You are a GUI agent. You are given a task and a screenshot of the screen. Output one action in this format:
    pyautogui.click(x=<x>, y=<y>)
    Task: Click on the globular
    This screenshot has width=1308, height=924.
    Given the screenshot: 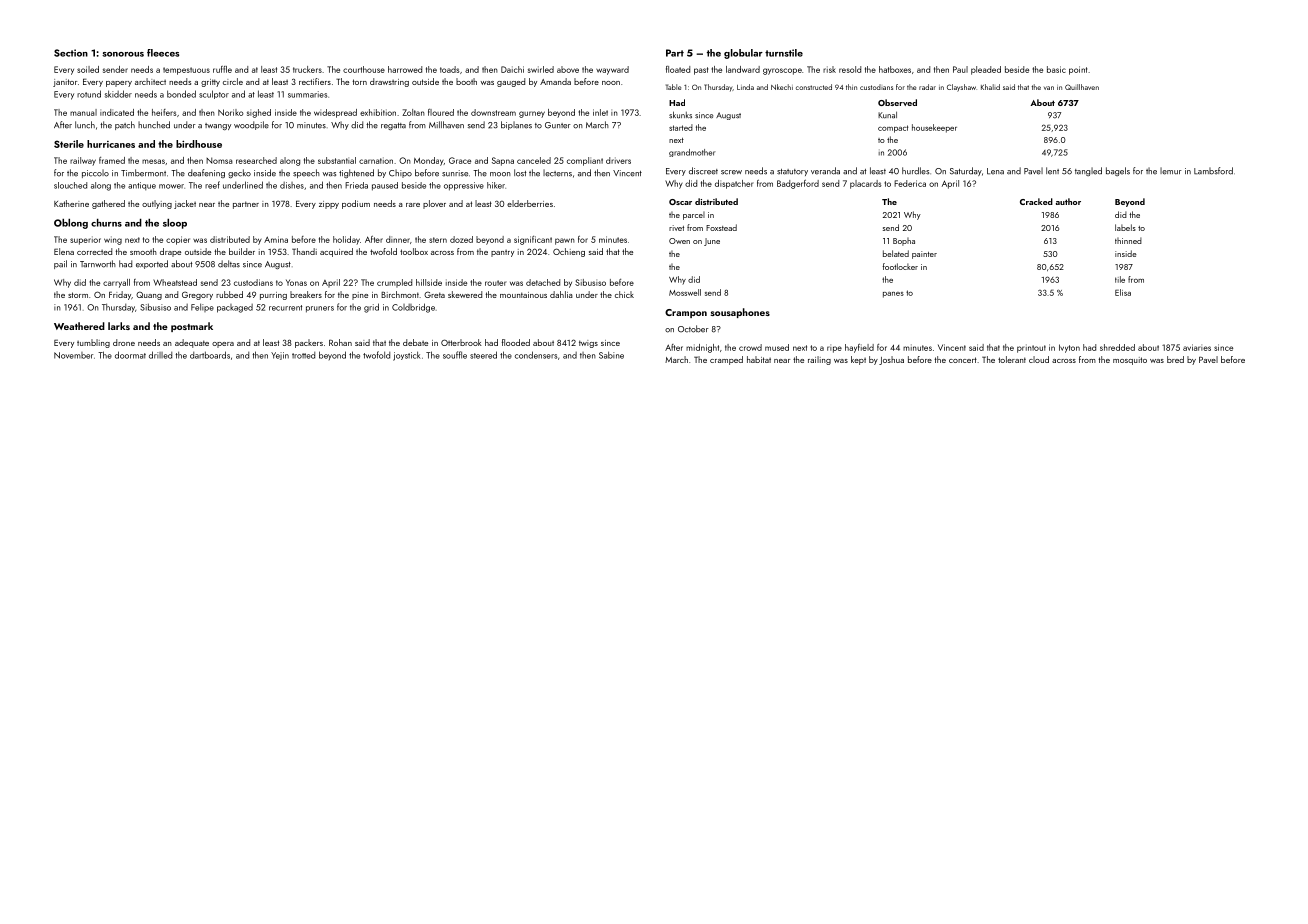 What is the action you would take?
    pyautogui.click(x=743, y=54)
